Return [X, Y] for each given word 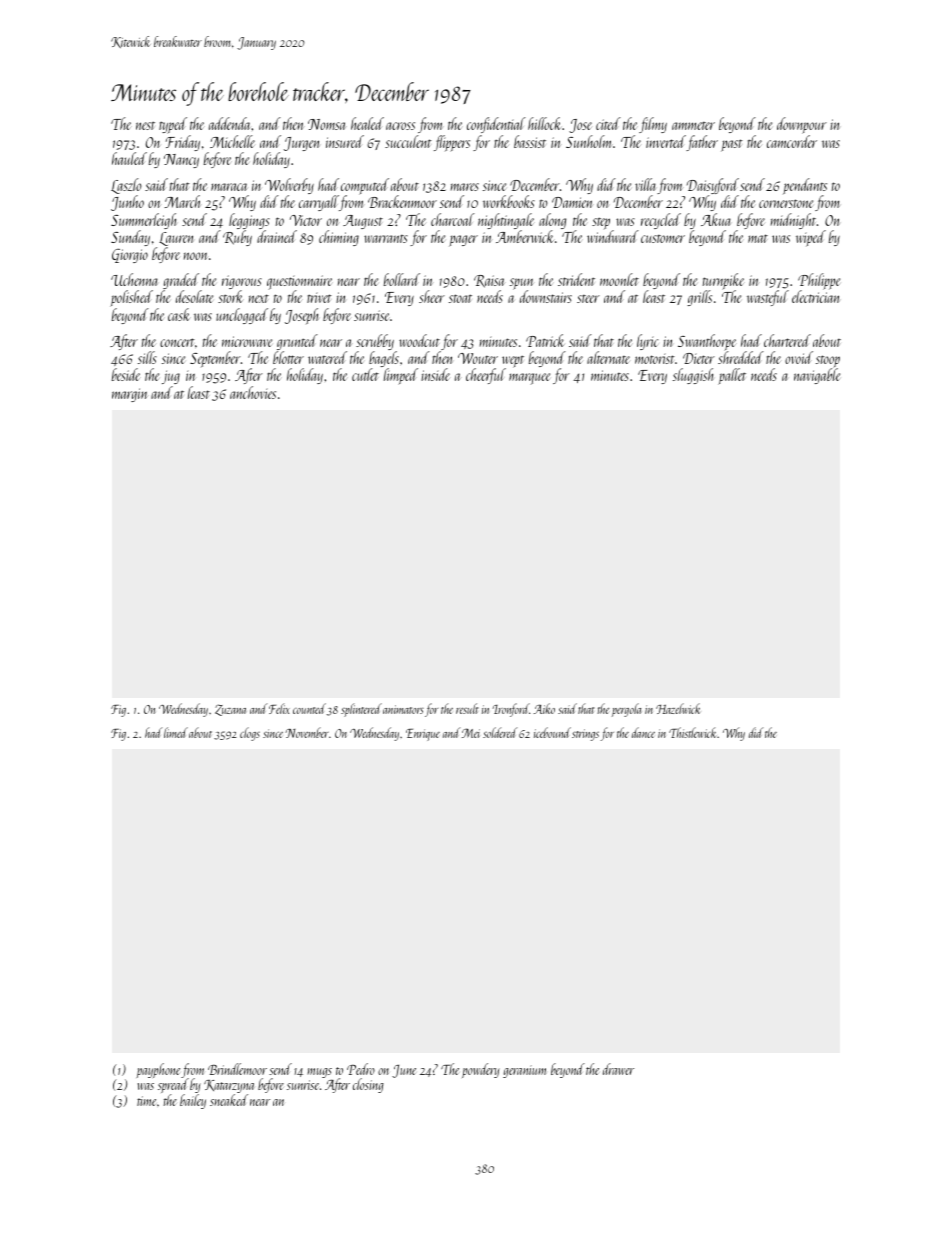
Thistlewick [693, 732]
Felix [279, 708]
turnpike [723, 282]
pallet [732, 376]
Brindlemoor [237, 1069]
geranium [524, 1071]
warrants [386, 239]
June [404, 1071]
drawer [618, 1069]
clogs [250, 734]
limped [401, 376]
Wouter [478, 358]
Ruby [237, 238]
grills [699, 298]
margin [130, 395]
